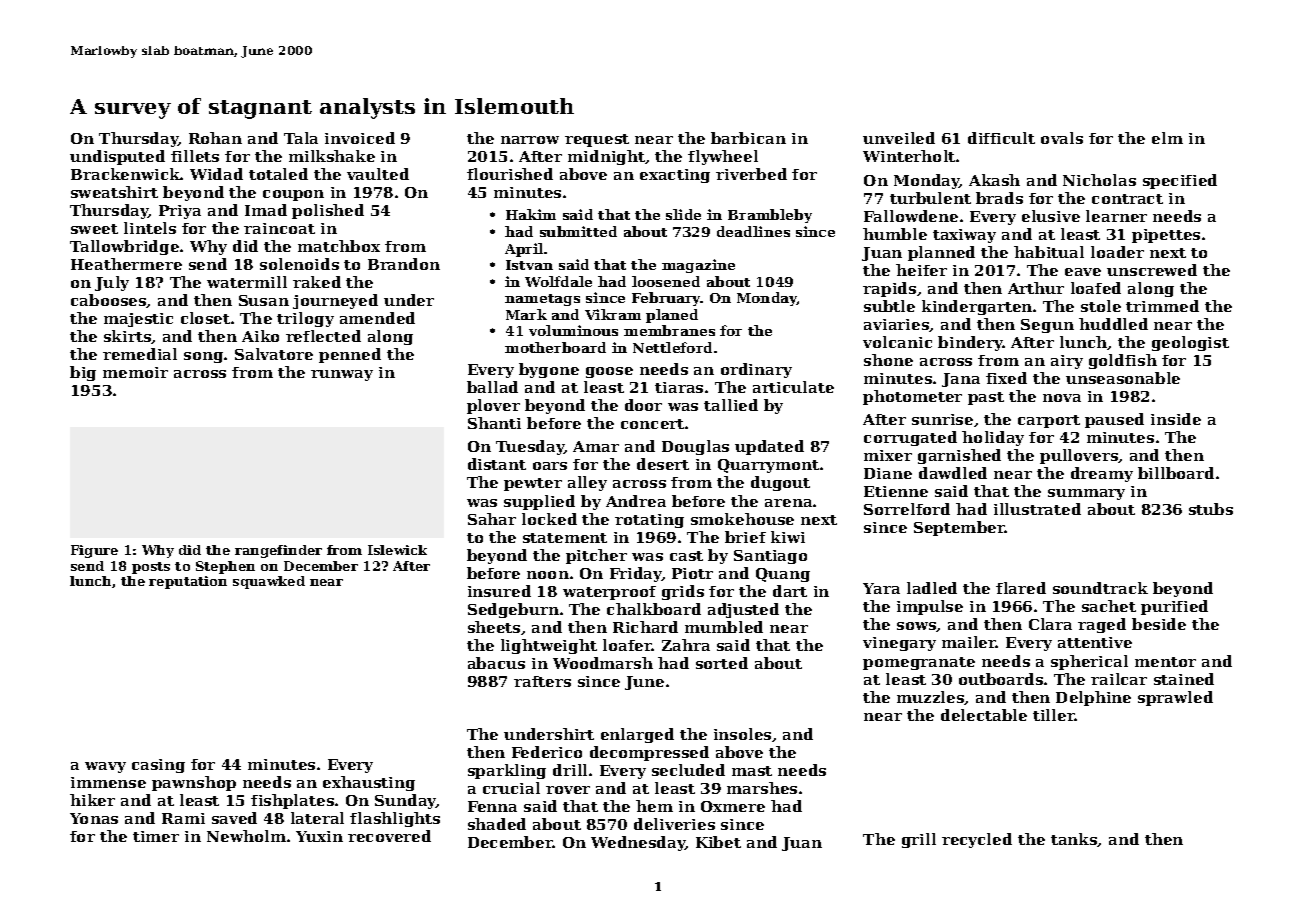 The image size is (1308, 924). I want to click on April, so click(524, 250).
